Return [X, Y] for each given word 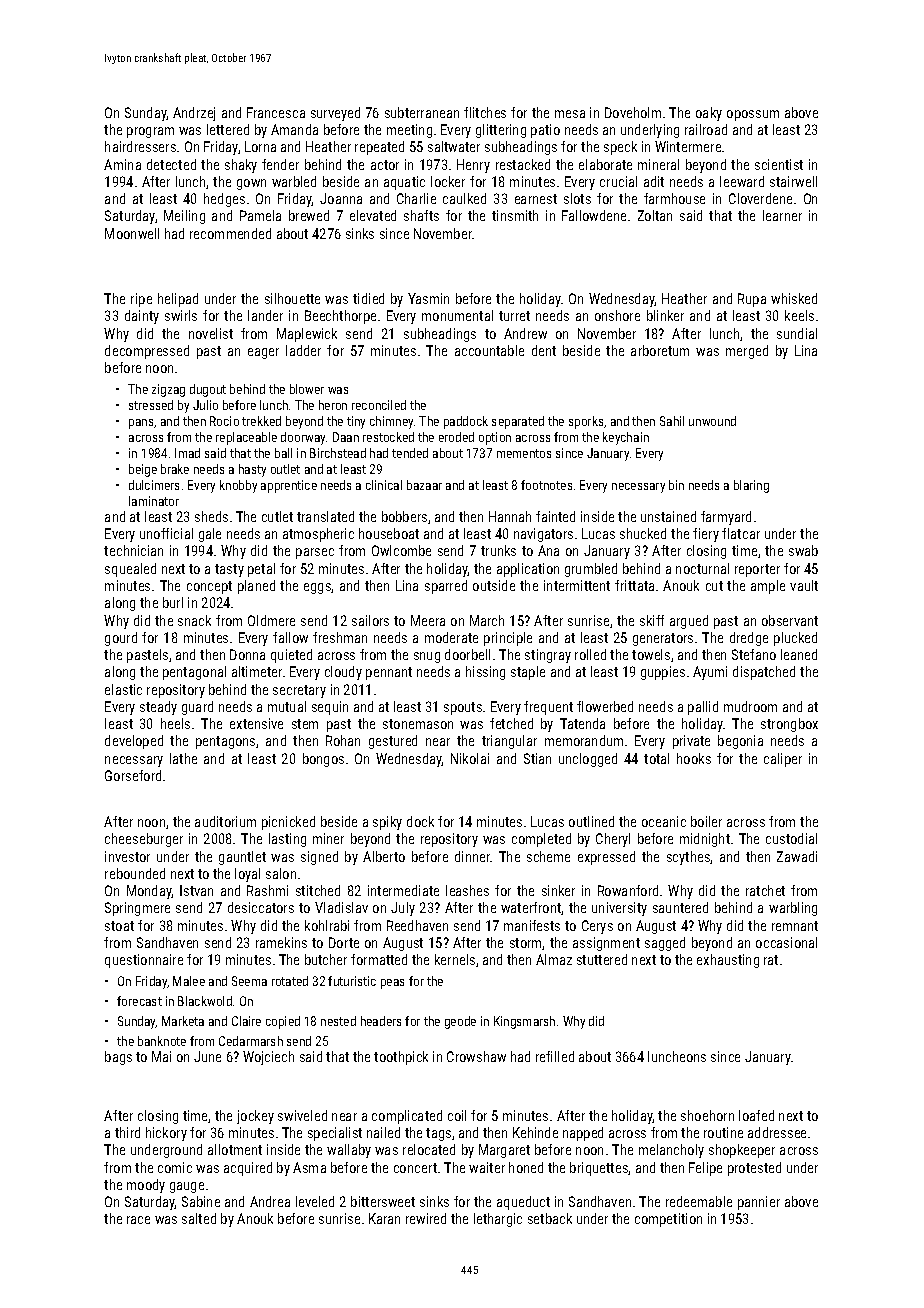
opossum [753, 115]
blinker [665, 315]
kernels [455, 959]
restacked [523, 164]
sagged [665, 944]
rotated [290, 981]
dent [544, 350]
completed [541, 840]
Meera [428, 620]
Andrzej [194, 114]
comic [175, 1167]
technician [133, 550]
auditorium [225, 821]
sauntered [680, 907]
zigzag [168, 390]
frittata [634, 585]
